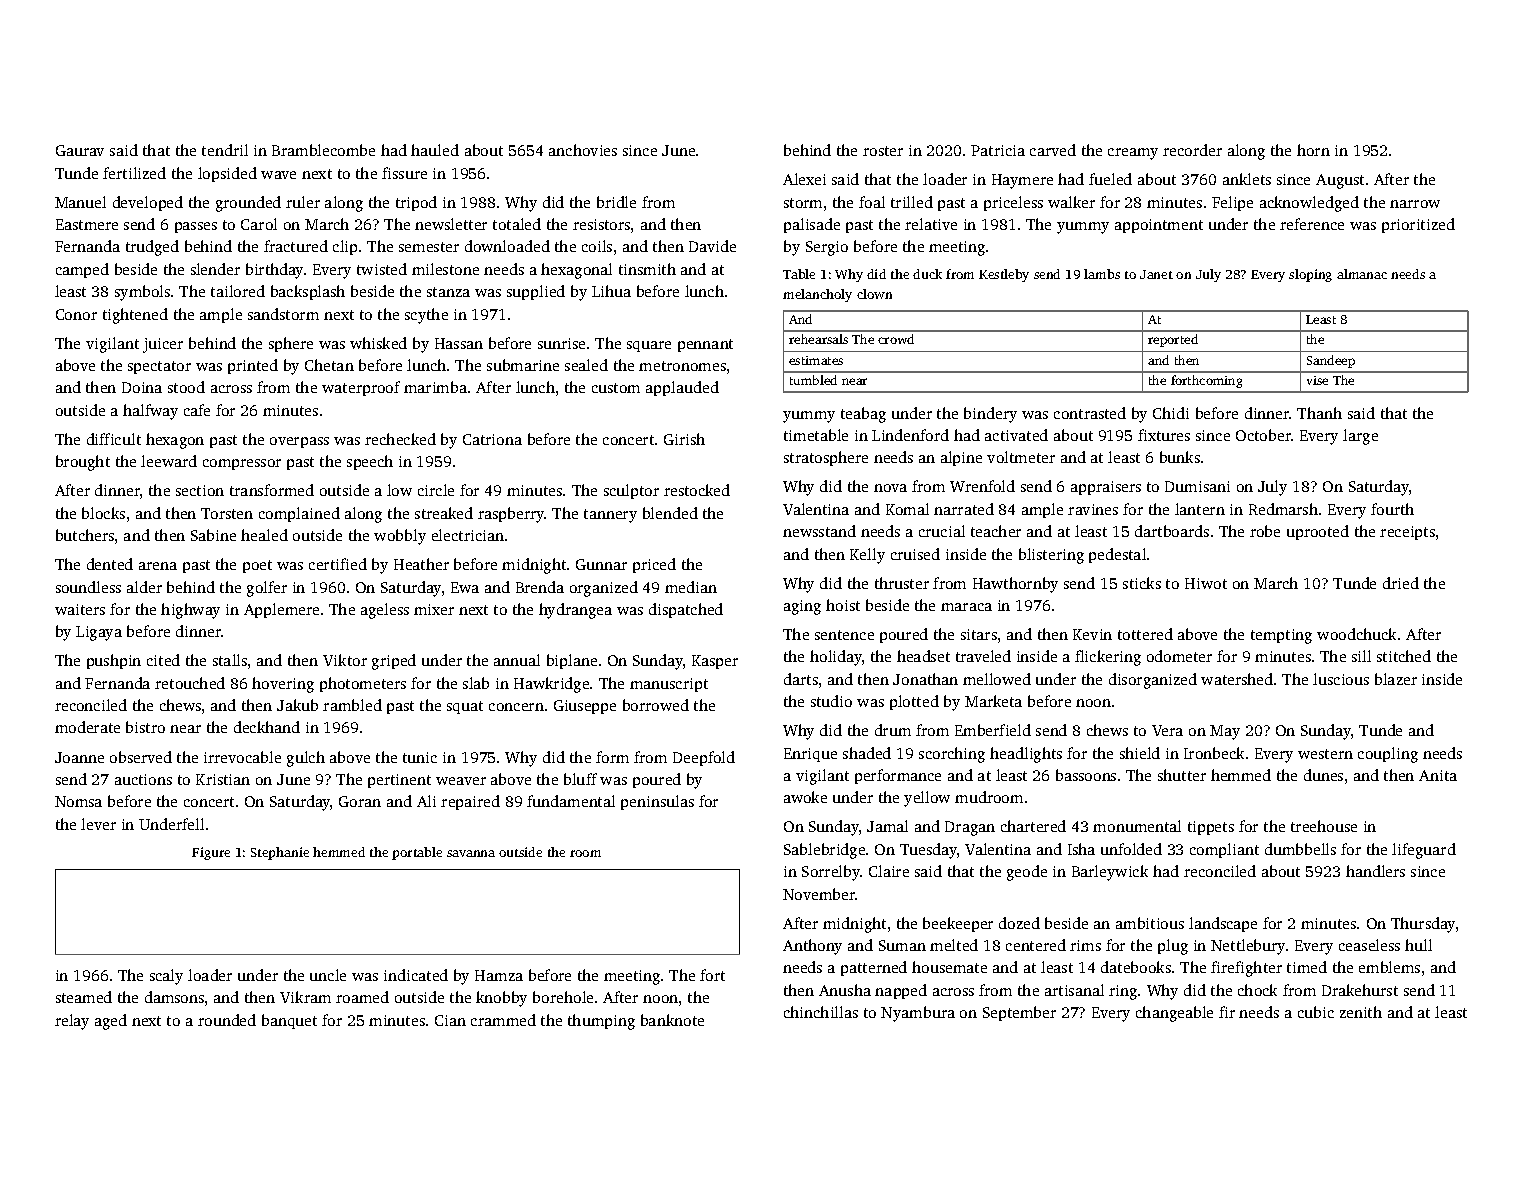 The height and width of the document is (1177, 1523). I want to click on zenith, so click(1361, 1012).
